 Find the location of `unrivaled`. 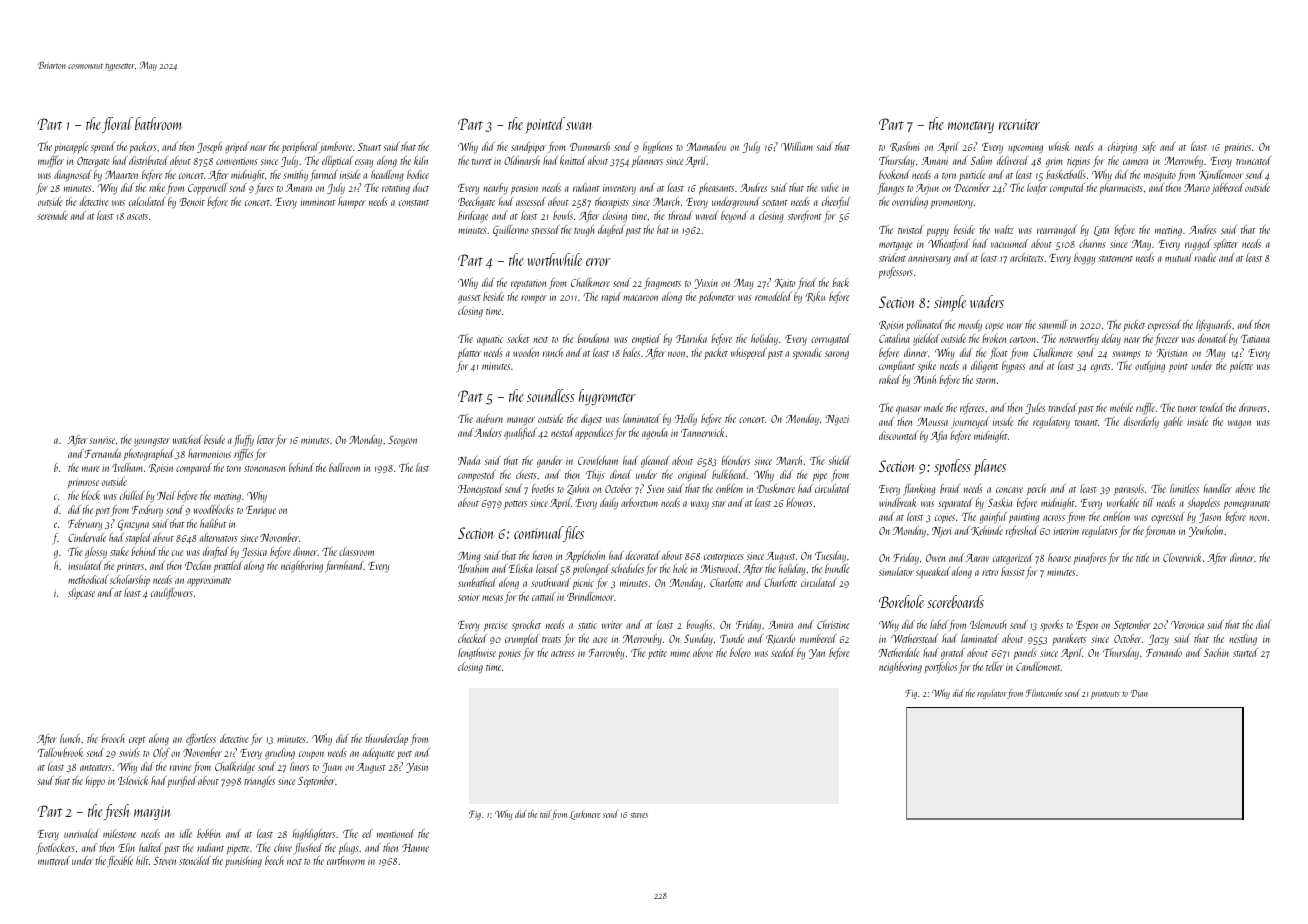

unrivaled is located at coordinates (81, 833).
